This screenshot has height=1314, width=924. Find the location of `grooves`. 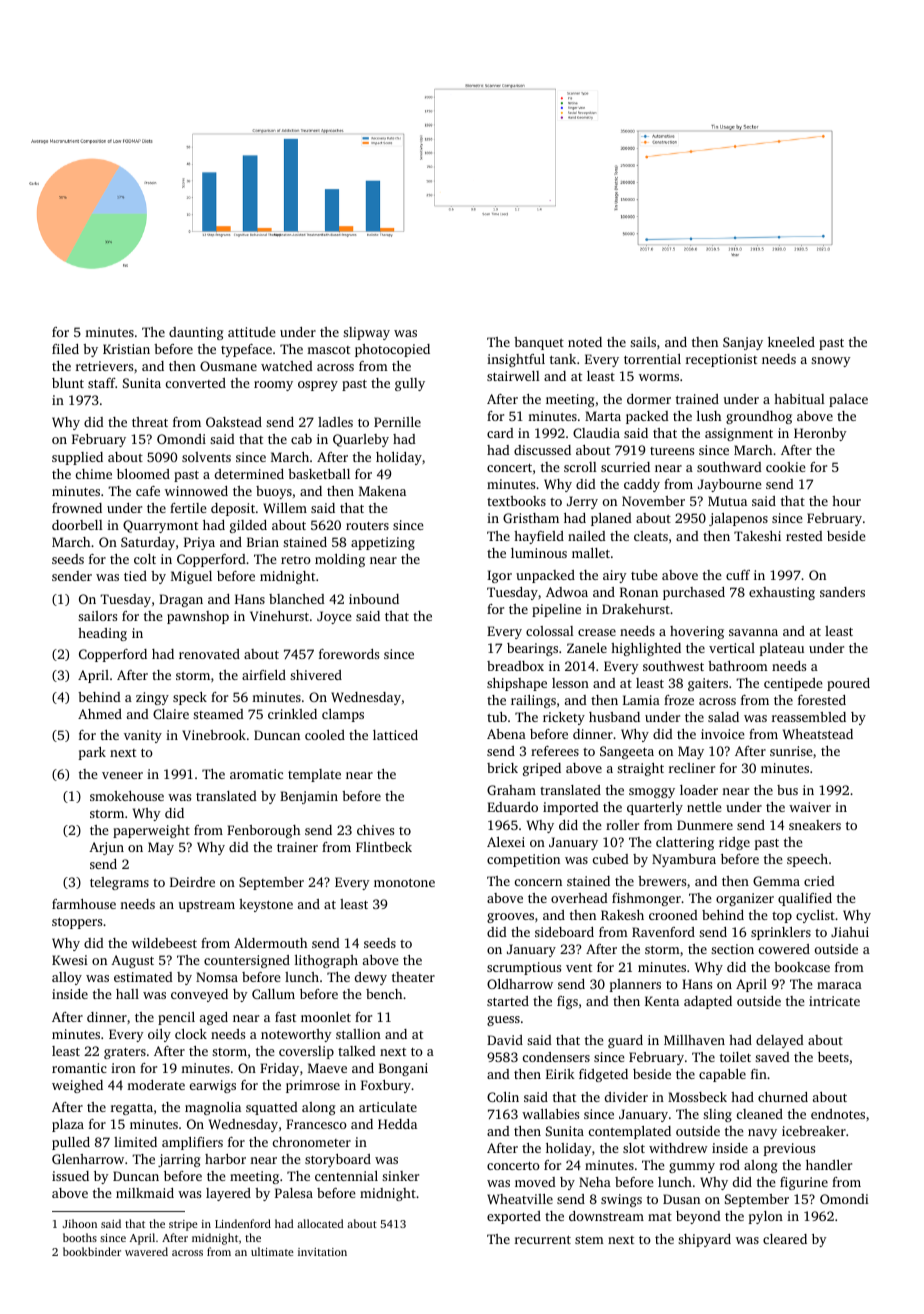

grooves is located at coordinates (510, 918).
